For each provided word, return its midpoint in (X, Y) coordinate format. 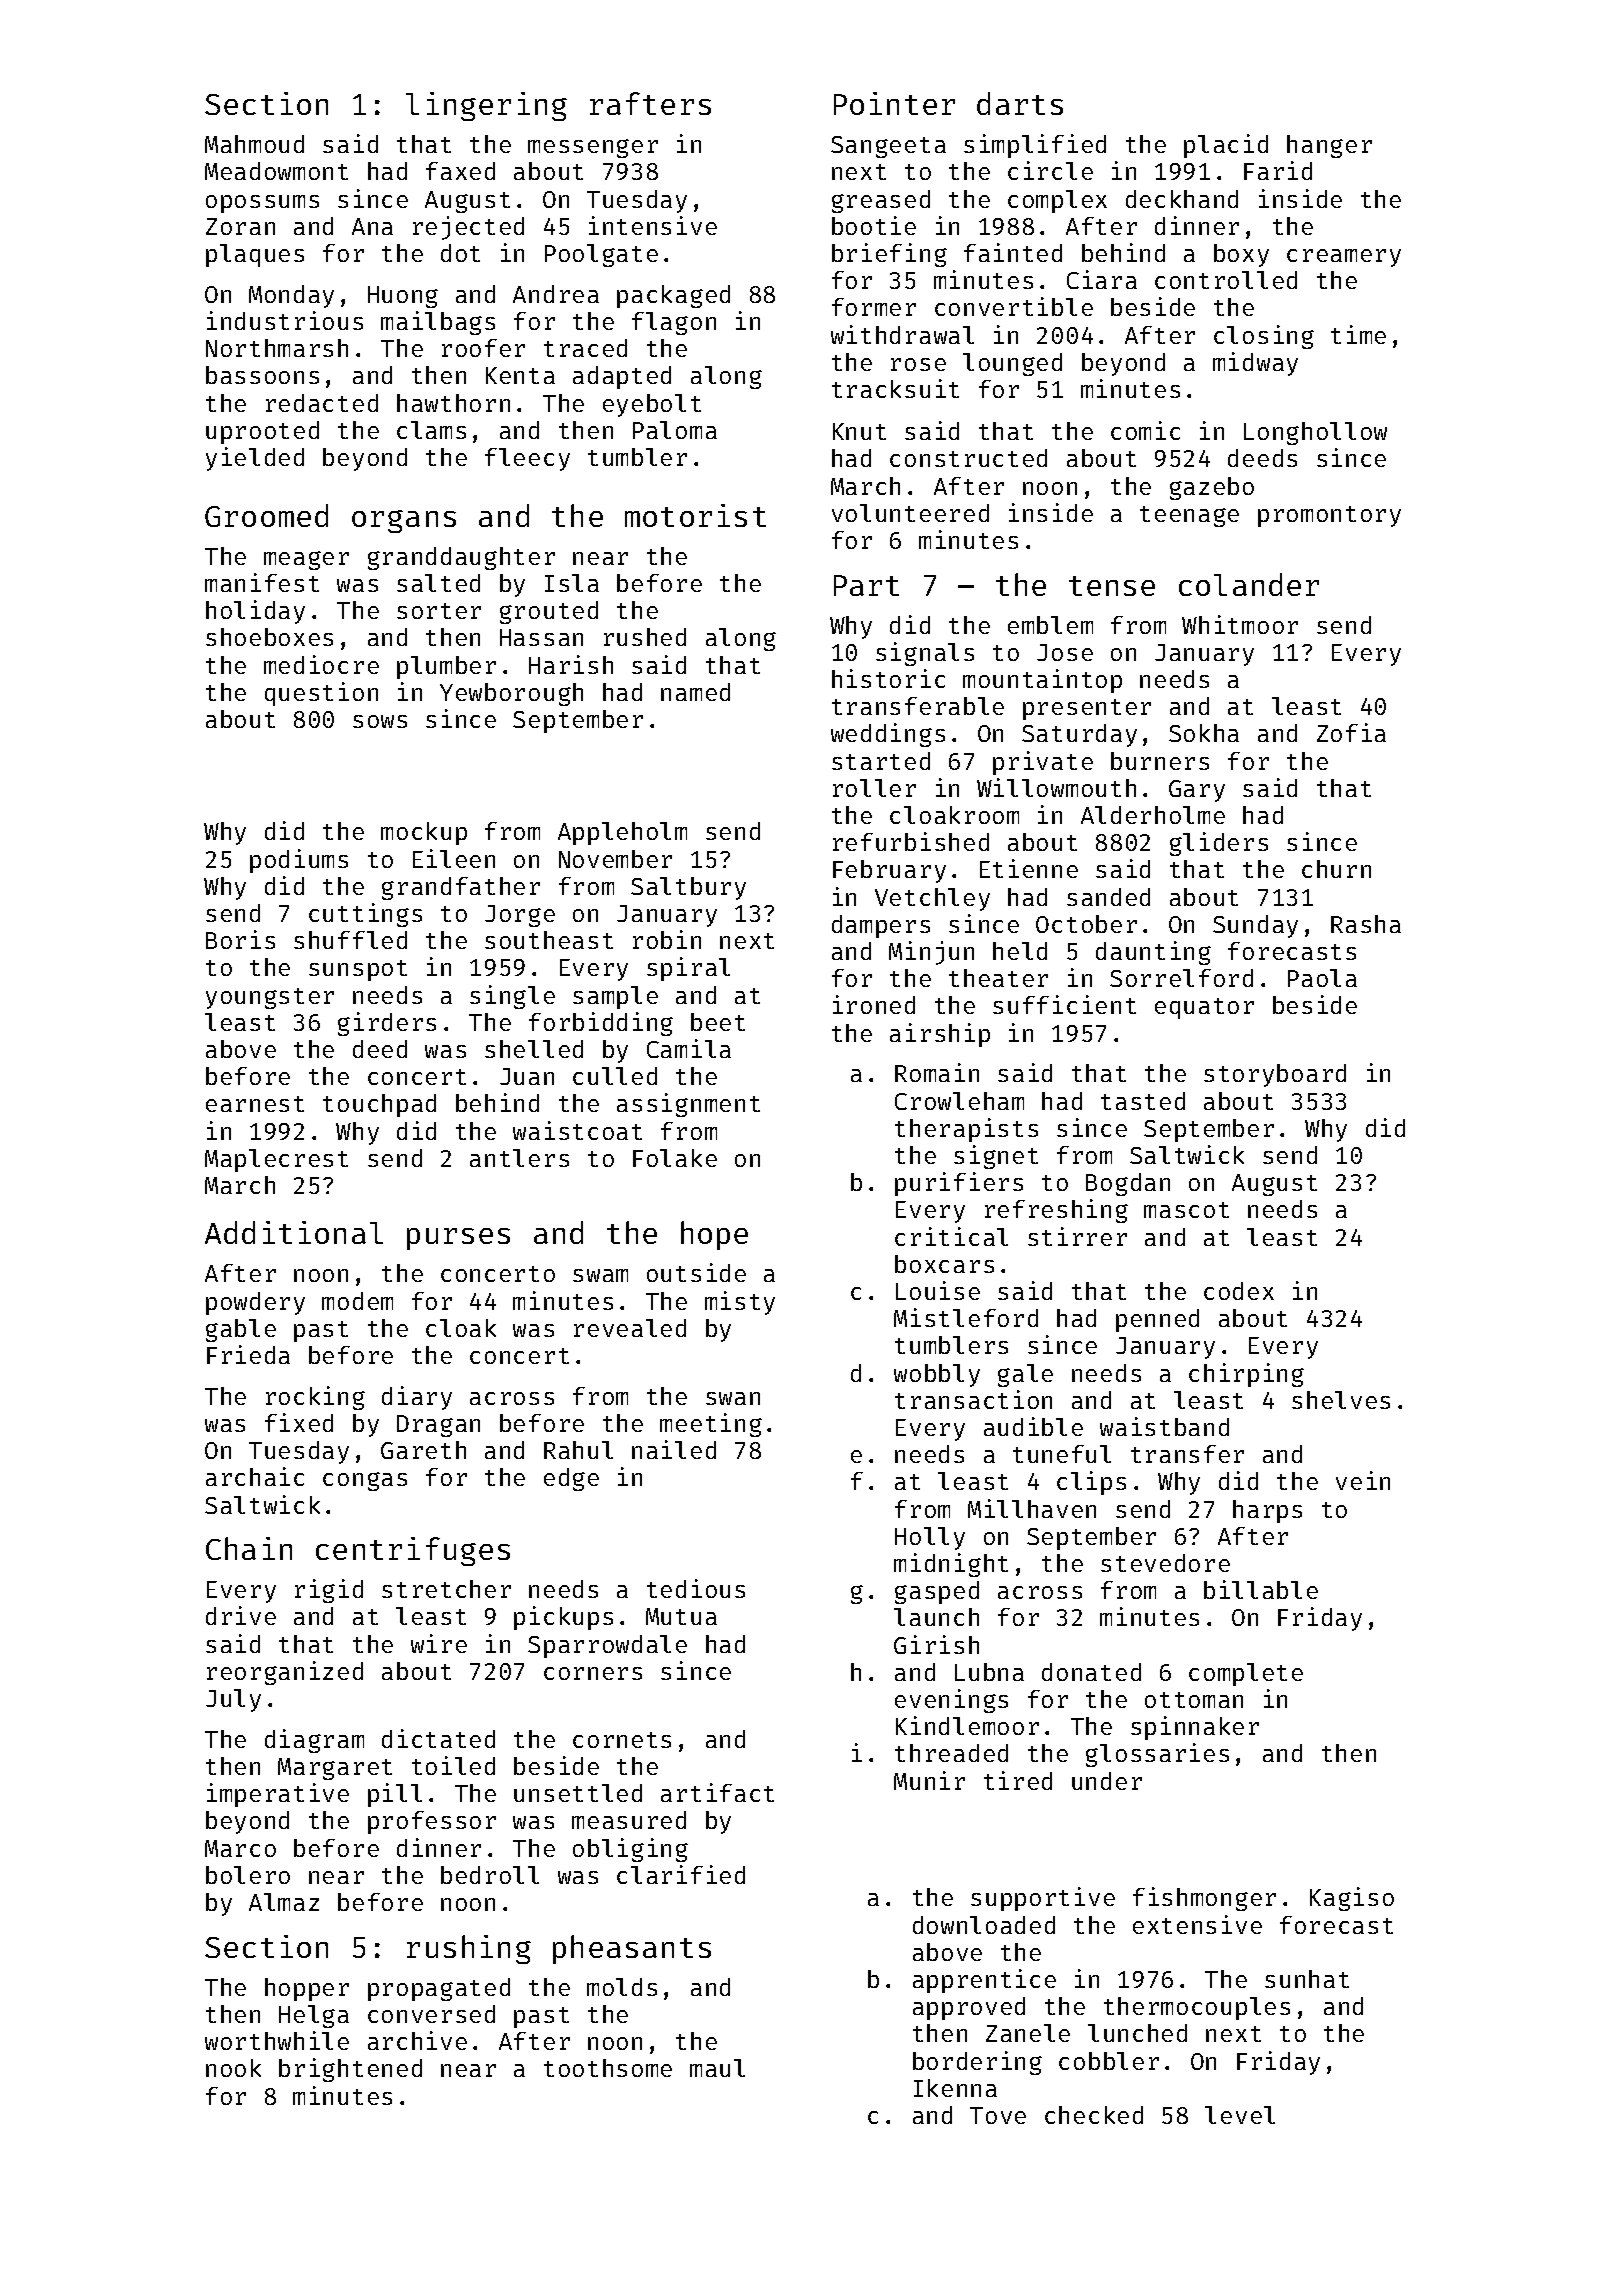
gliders (1219, 844)
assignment (688, 1105)
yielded (255, 459)
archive (417, 2040)
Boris (240, 939)
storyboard (1275, 1075)
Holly (930, 1538)
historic (888, 678)
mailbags (438, 323)
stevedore (1165, 1563)
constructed (968, 458)
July (233, 1700)
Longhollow (1315, 433)
